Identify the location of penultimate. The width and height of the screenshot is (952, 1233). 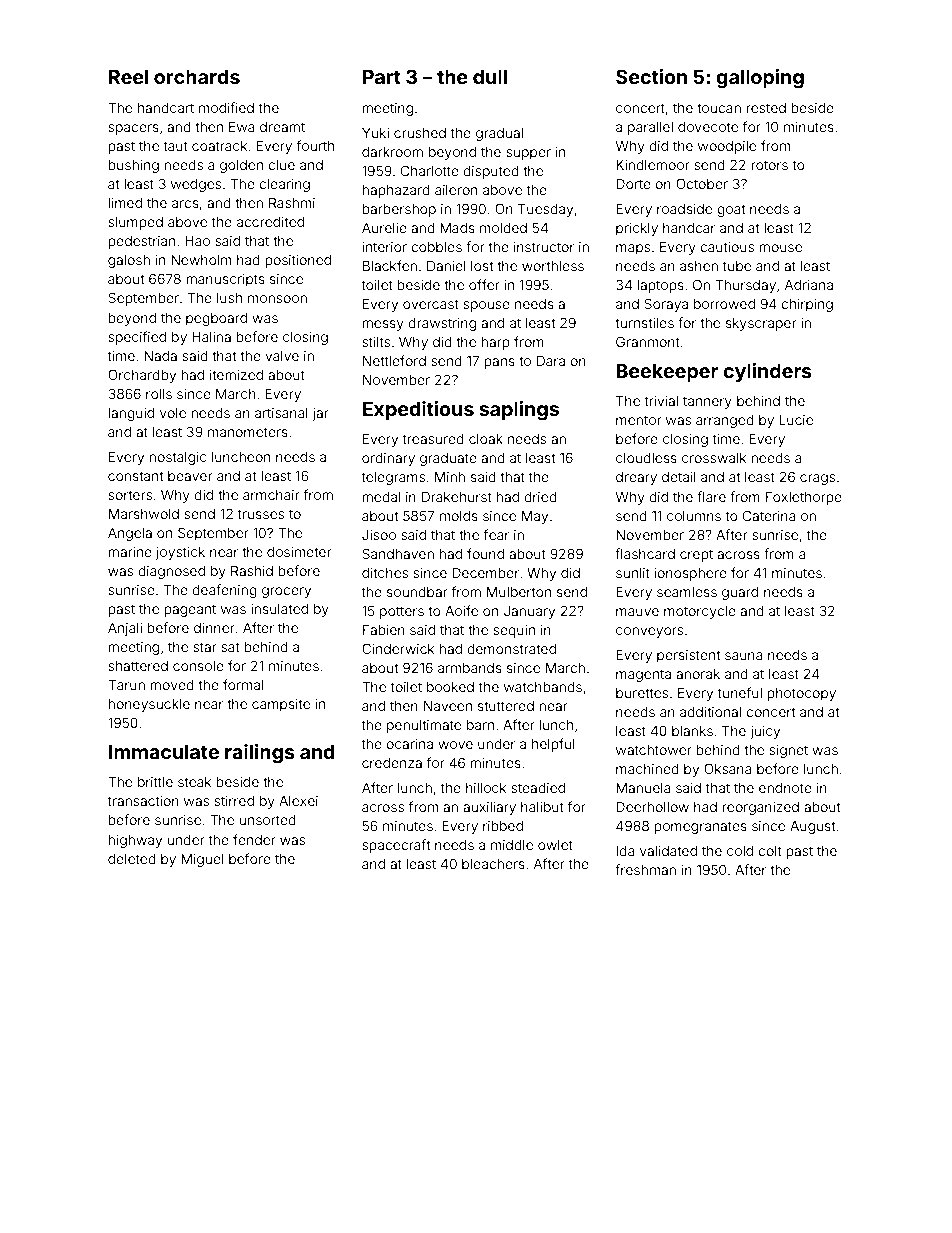
(424, 726).
